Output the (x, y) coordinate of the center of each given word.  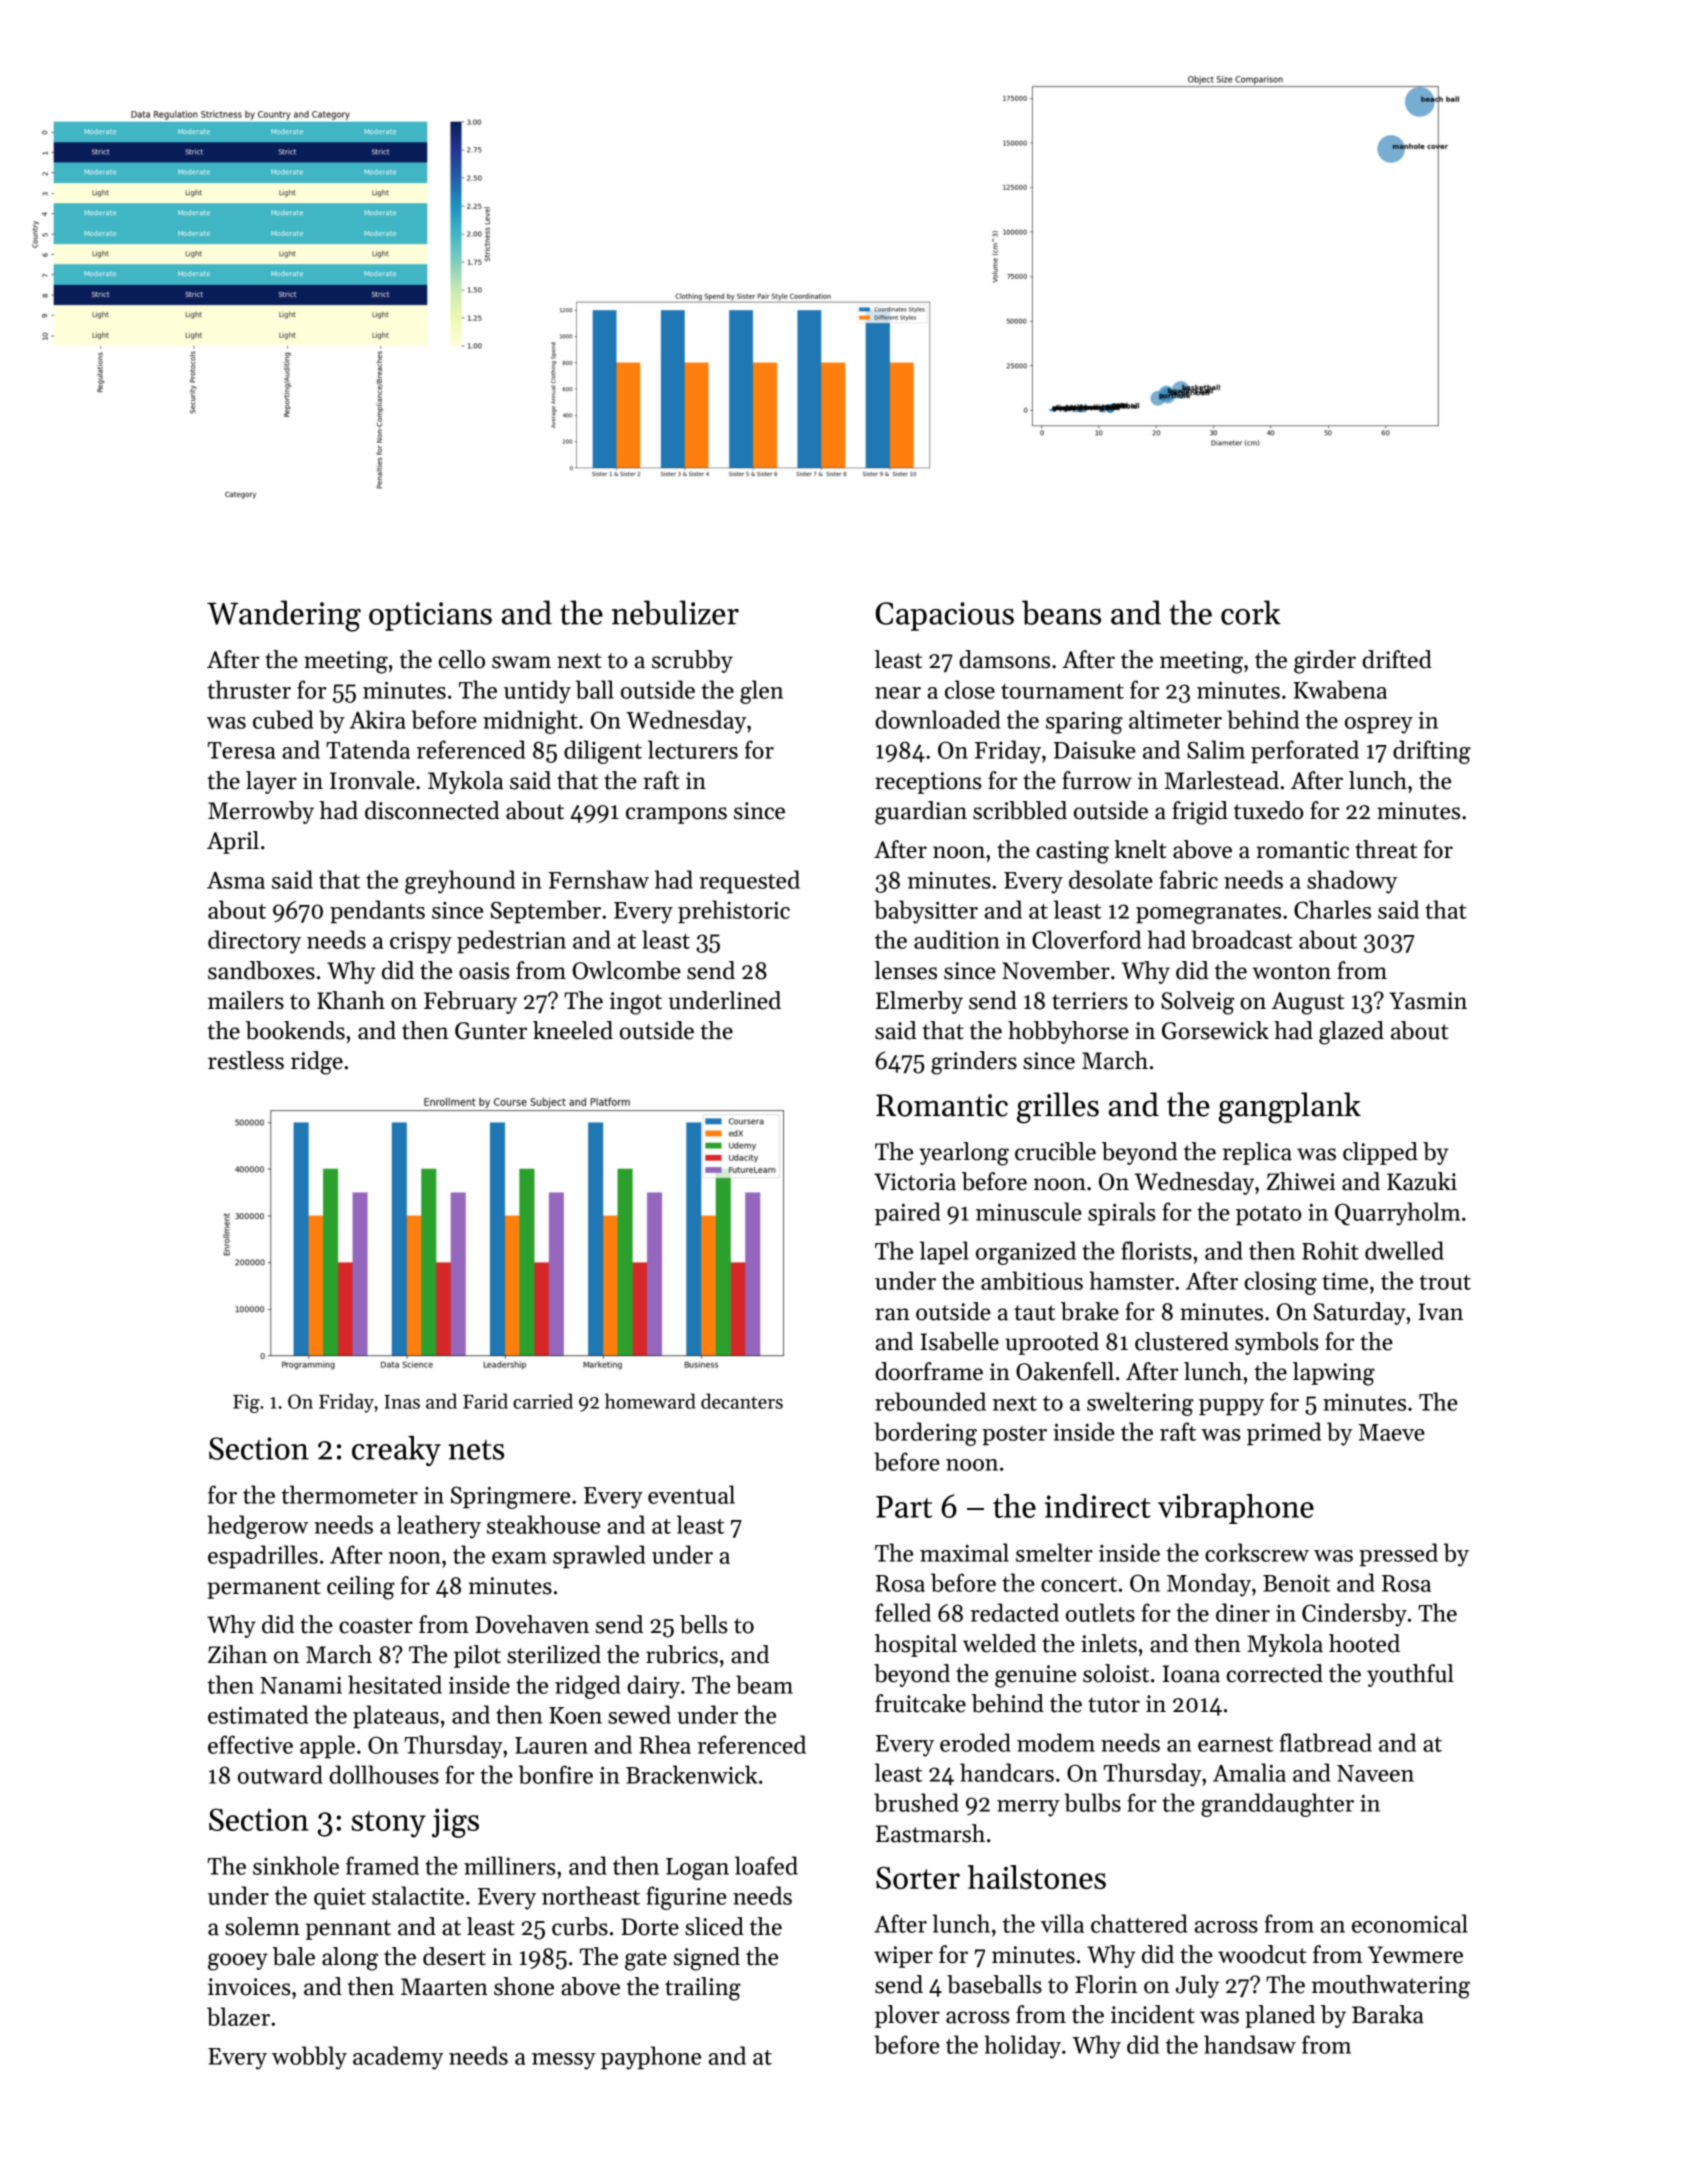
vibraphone (1236, 1509)
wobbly (309, 2058)
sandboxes (261, 970)
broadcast (1242, 939)
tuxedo (1268, 810)
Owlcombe (626, 970)
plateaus (396, 1717)
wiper (903, 1957)
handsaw (1250, 2044)
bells (704, 1624)
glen (761, 692)
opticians (430, 616)
